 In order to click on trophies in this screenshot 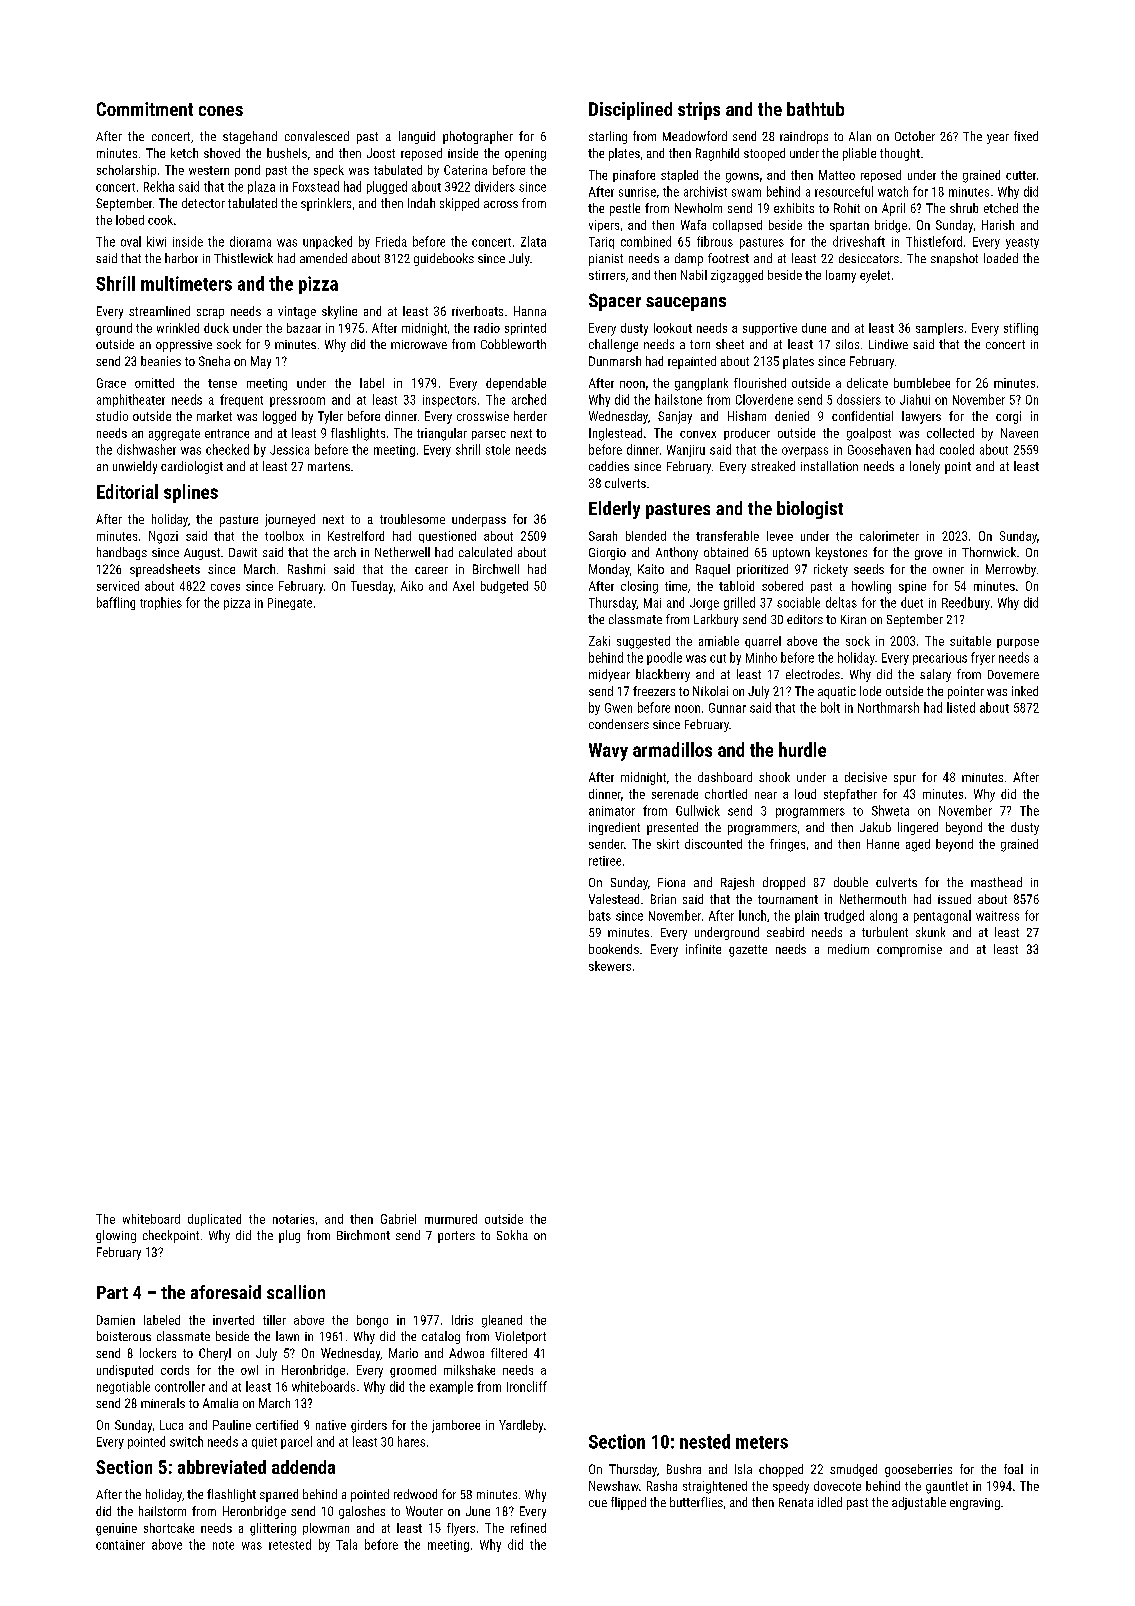, I will do `click(161, 603)`.
